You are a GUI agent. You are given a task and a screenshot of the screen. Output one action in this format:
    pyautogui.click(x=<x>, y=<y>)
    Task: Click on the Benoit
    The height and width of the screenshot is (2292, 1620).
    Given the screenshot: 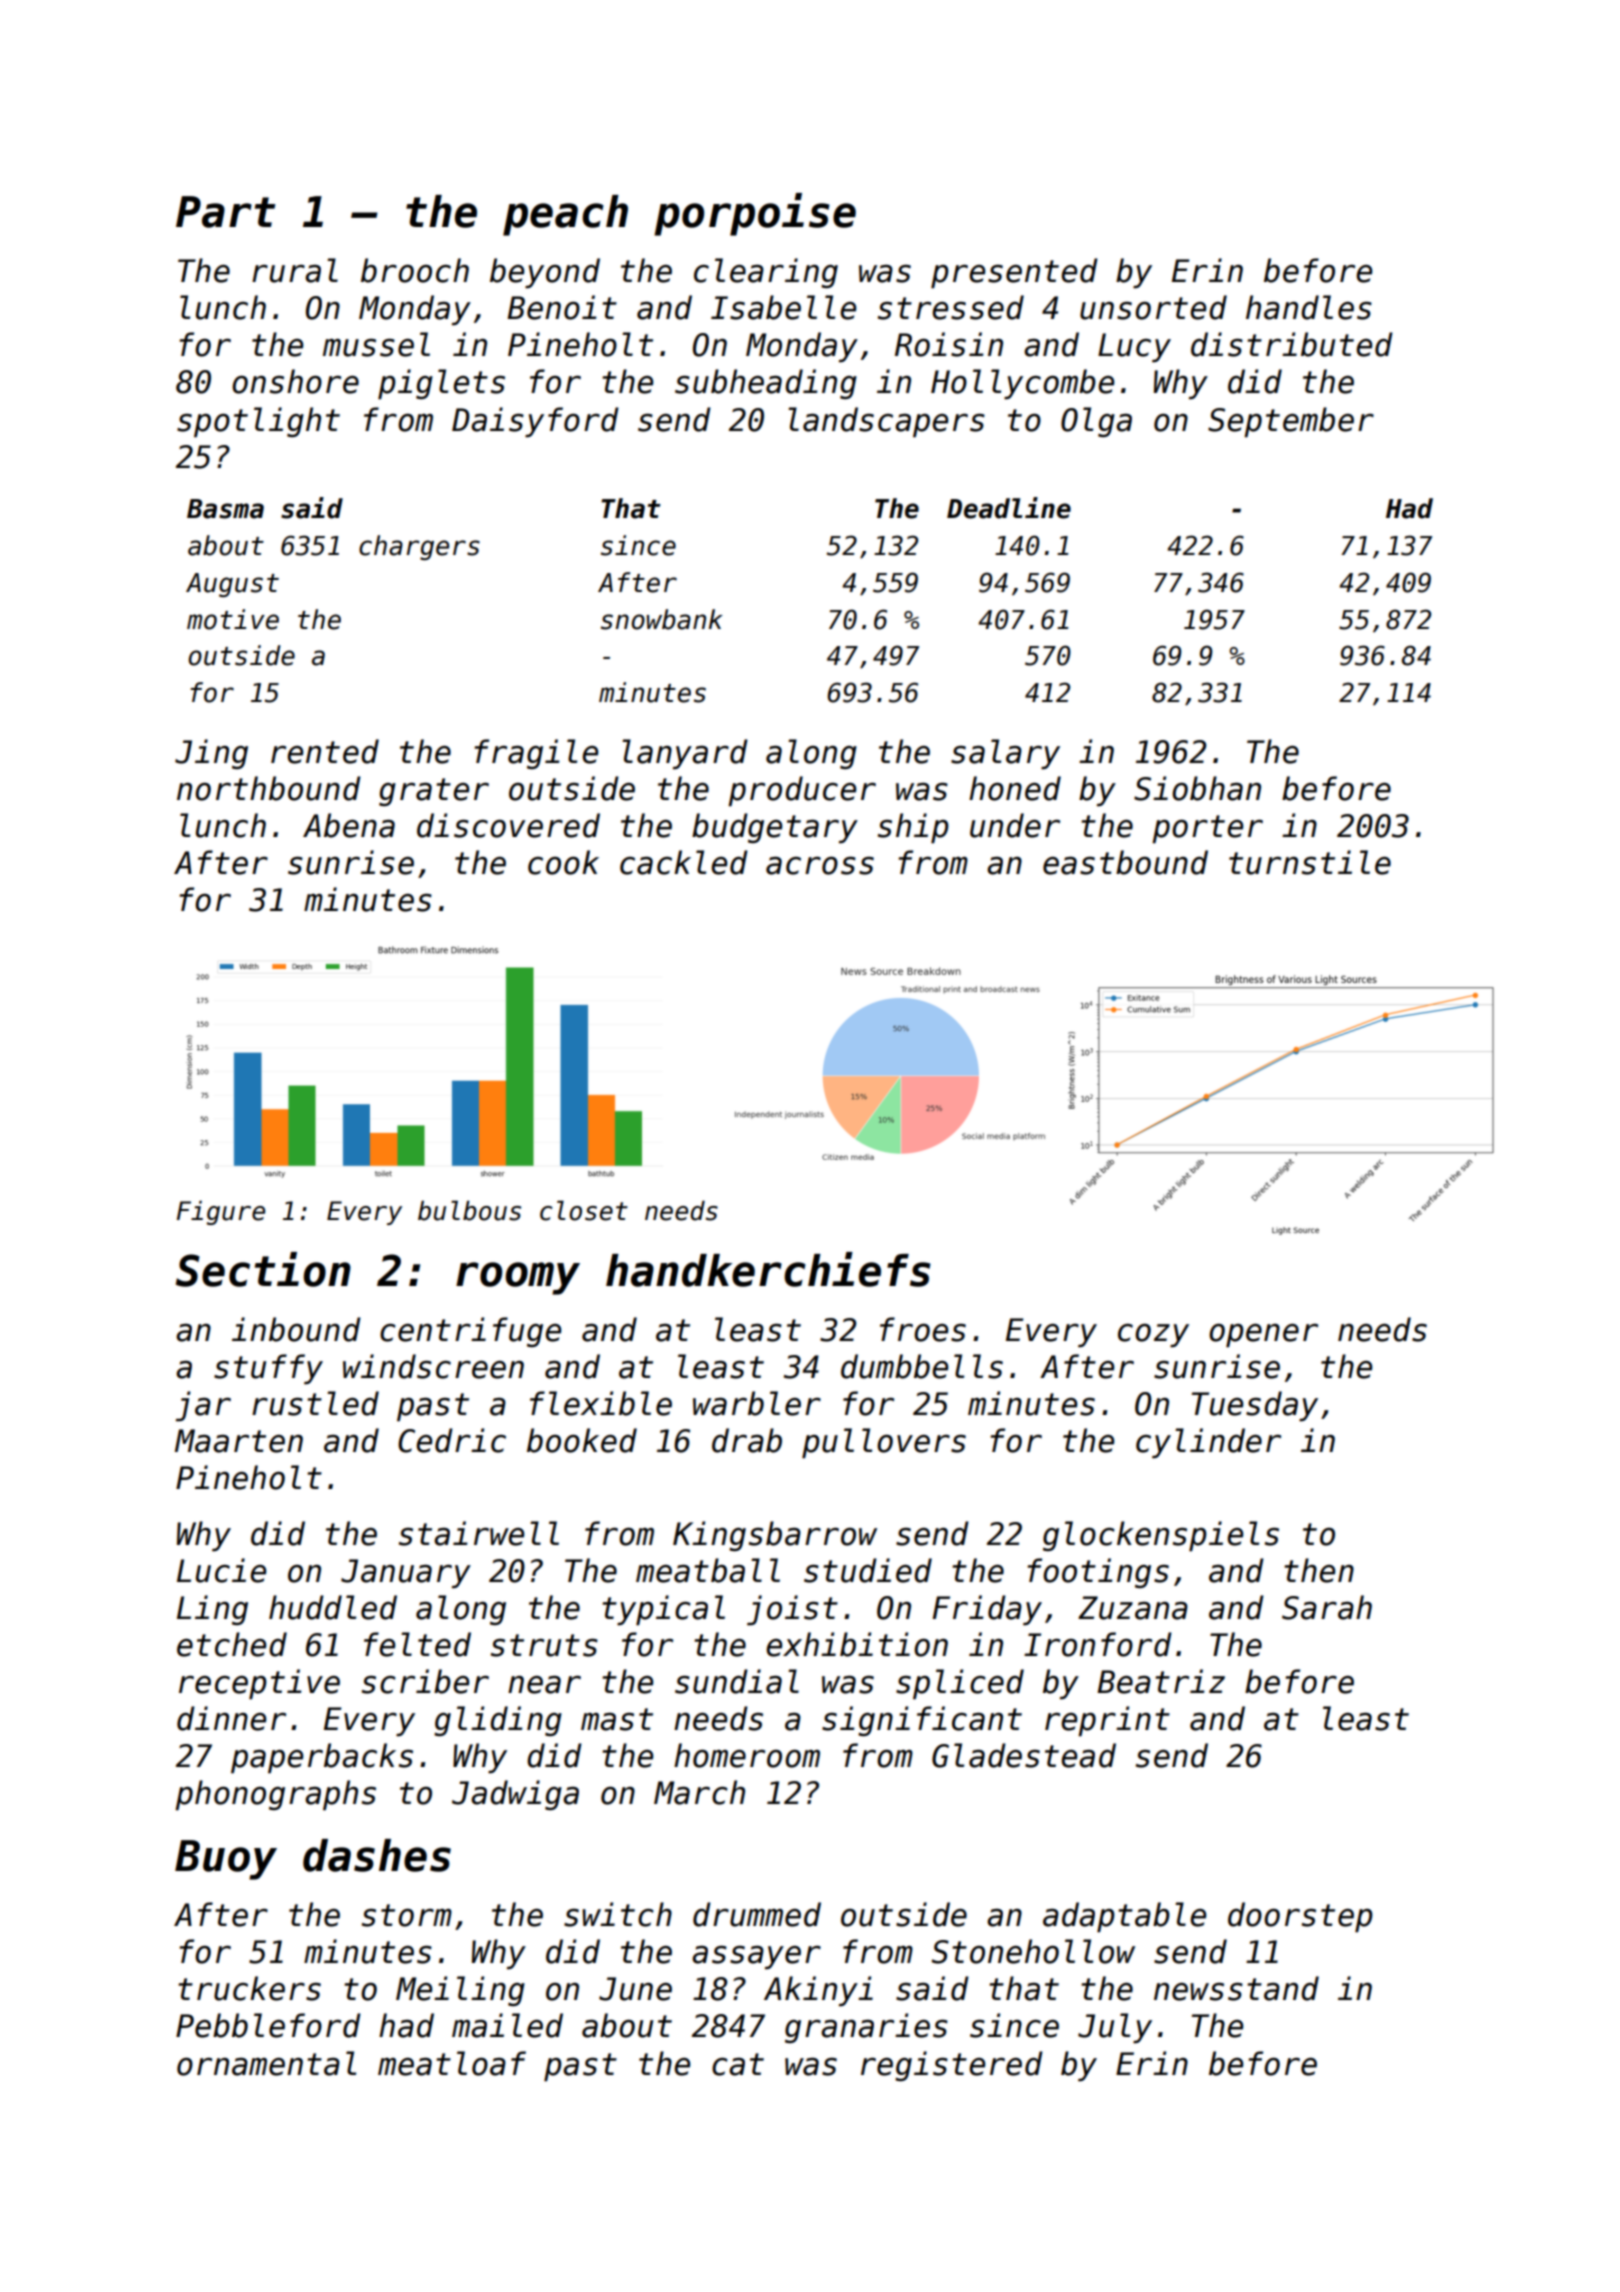 What is the action you would take?
    pyautogui.click(x=562, y=307)
